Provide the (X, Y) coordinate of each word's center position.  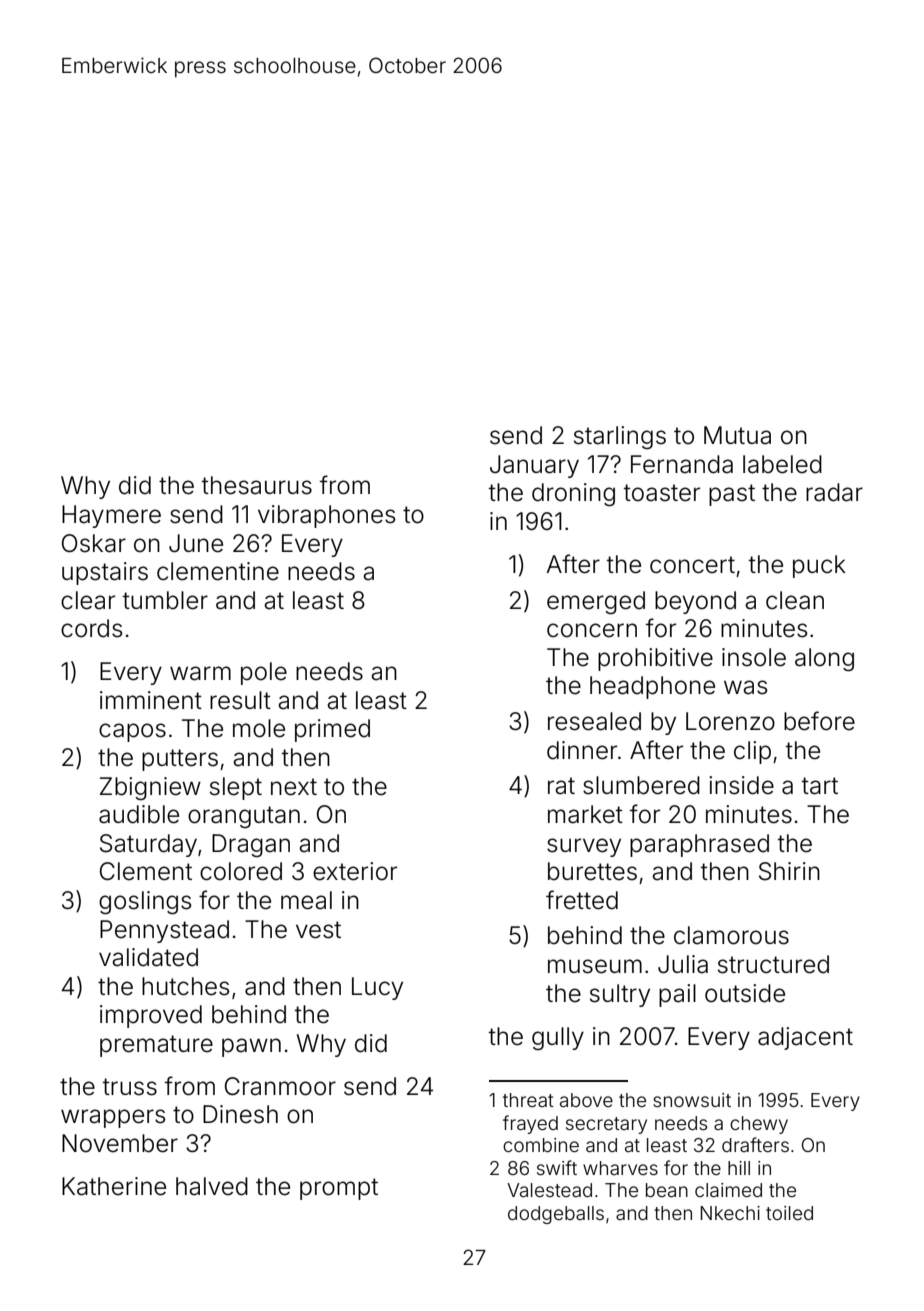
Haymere (111, 516)
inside (741, 785)
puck (819, 566)
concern (592, 630)
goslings (145, 902)
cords (92, 628)
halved (212, 1186)
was (746, 687)
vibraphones (327, 516)
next (294, 787)
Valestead (549, 1190)
